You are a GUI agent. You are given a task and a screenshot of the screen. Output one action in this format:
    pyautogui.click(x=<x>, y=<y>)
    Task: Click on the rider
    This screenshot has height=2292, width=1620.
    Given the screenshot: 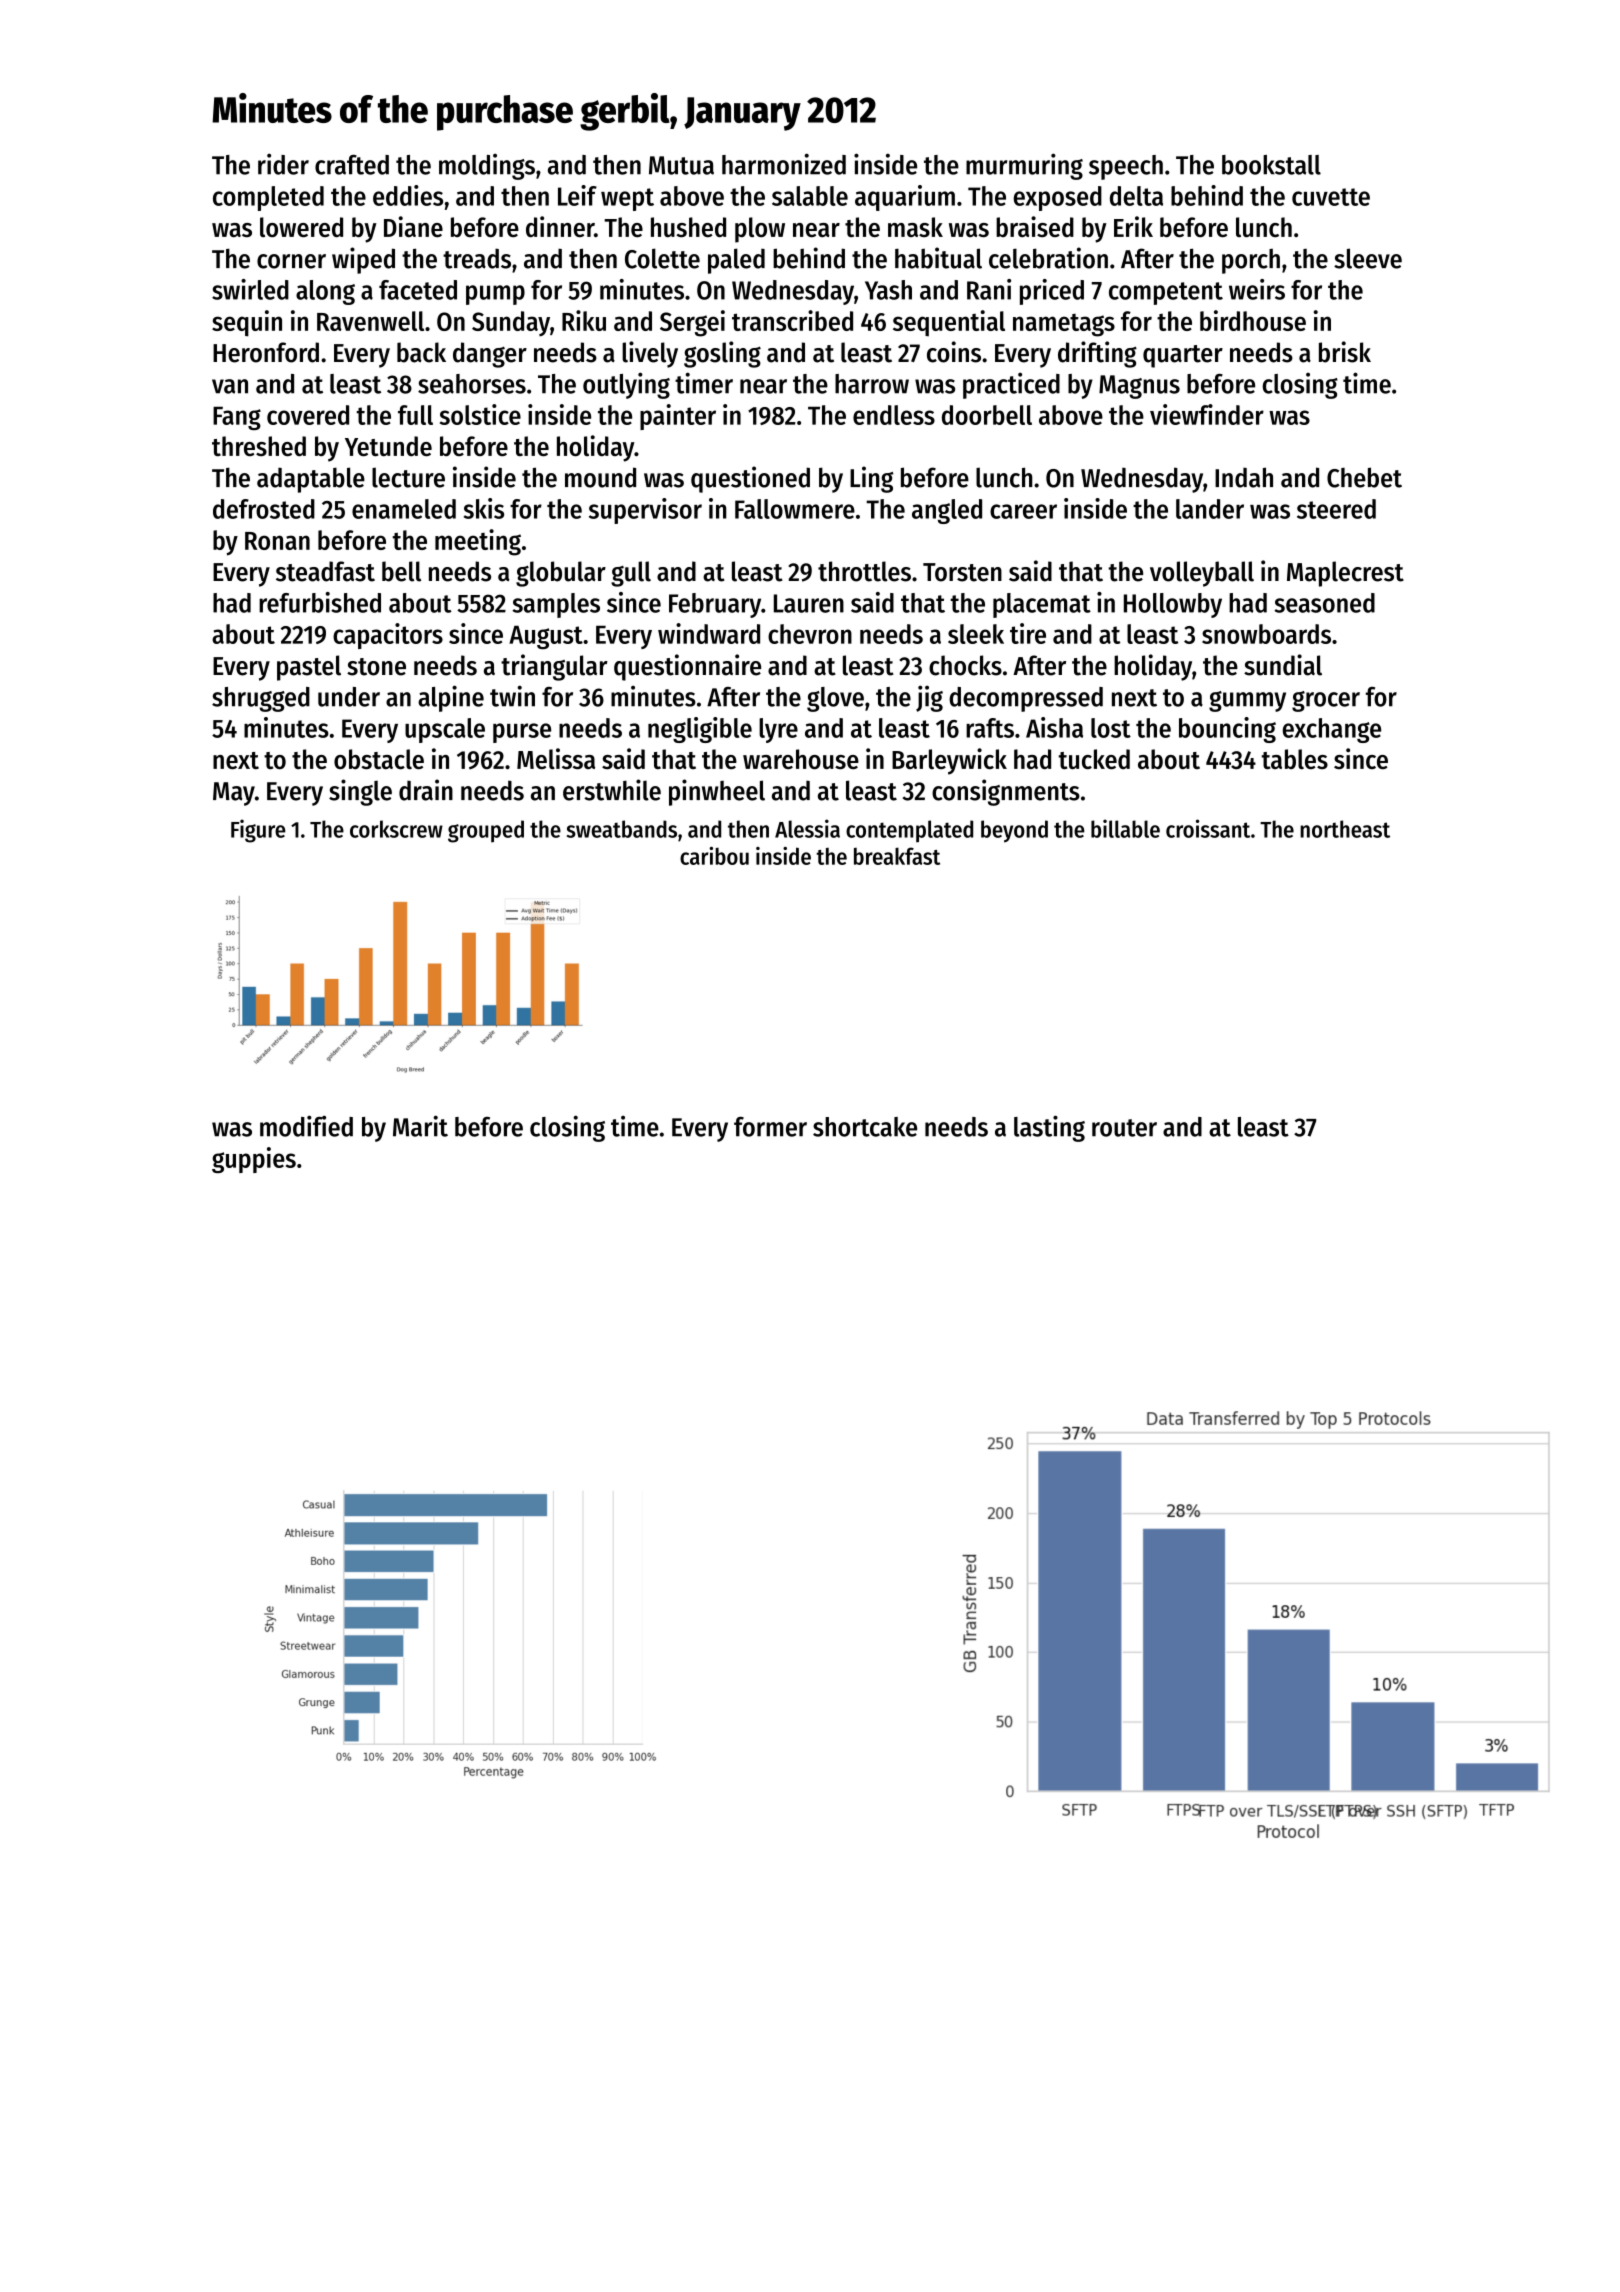 What is the action you would take?
    pyautogui.click(x=283, y=164)
